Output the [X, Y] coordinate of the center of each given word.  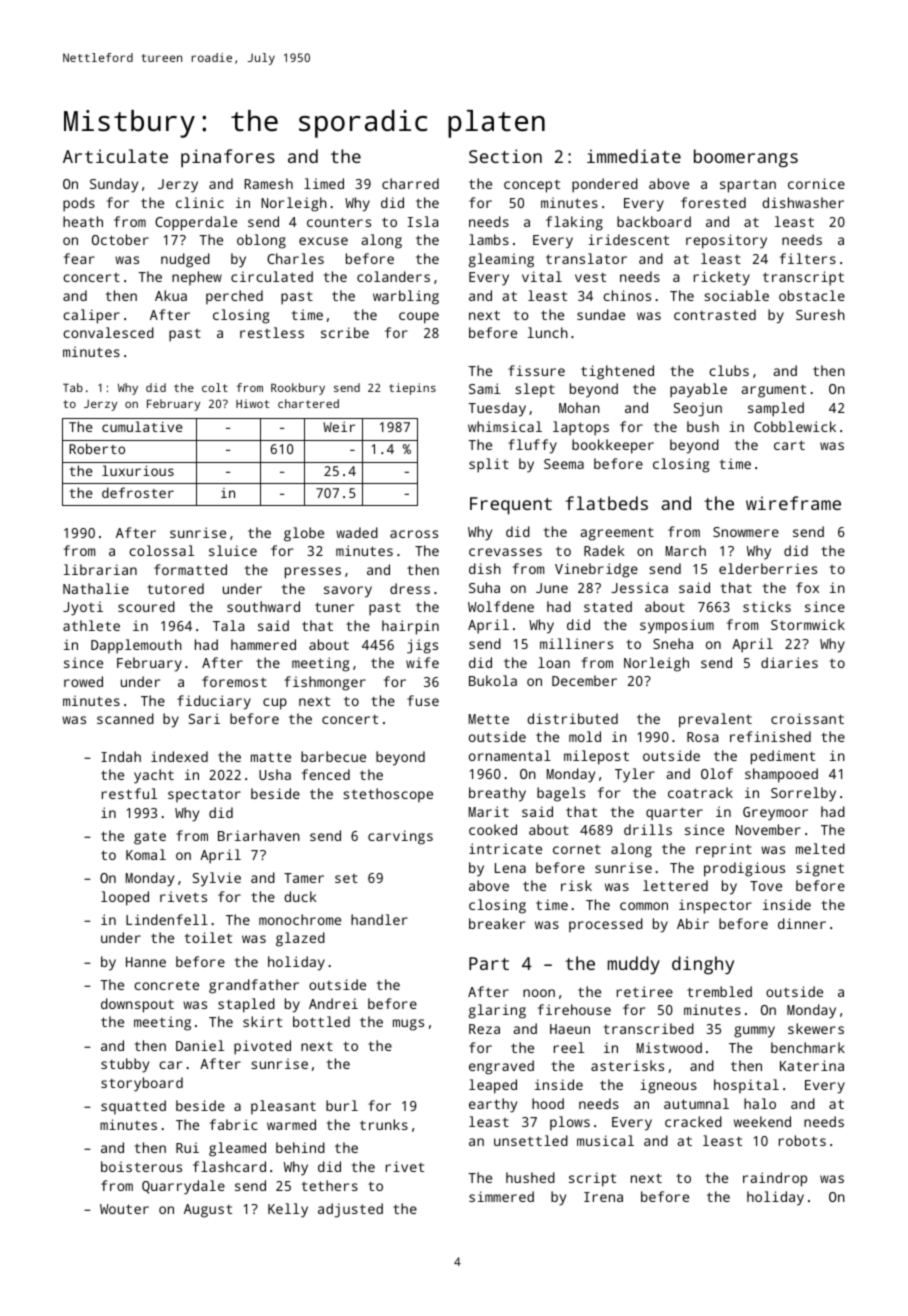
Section [505, 156]
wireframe [793, 503]
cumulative [142, 426]
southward [263, 606]
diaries [789, 662]
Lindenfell [167, 919]
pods [79, 204]
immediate [634, 156]
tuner [334, 607]
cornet [577, 849]
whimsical [505, 426]
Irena [603, 1197]
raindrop [775, 1179]
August [208, 1211]
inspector [715, 906]
